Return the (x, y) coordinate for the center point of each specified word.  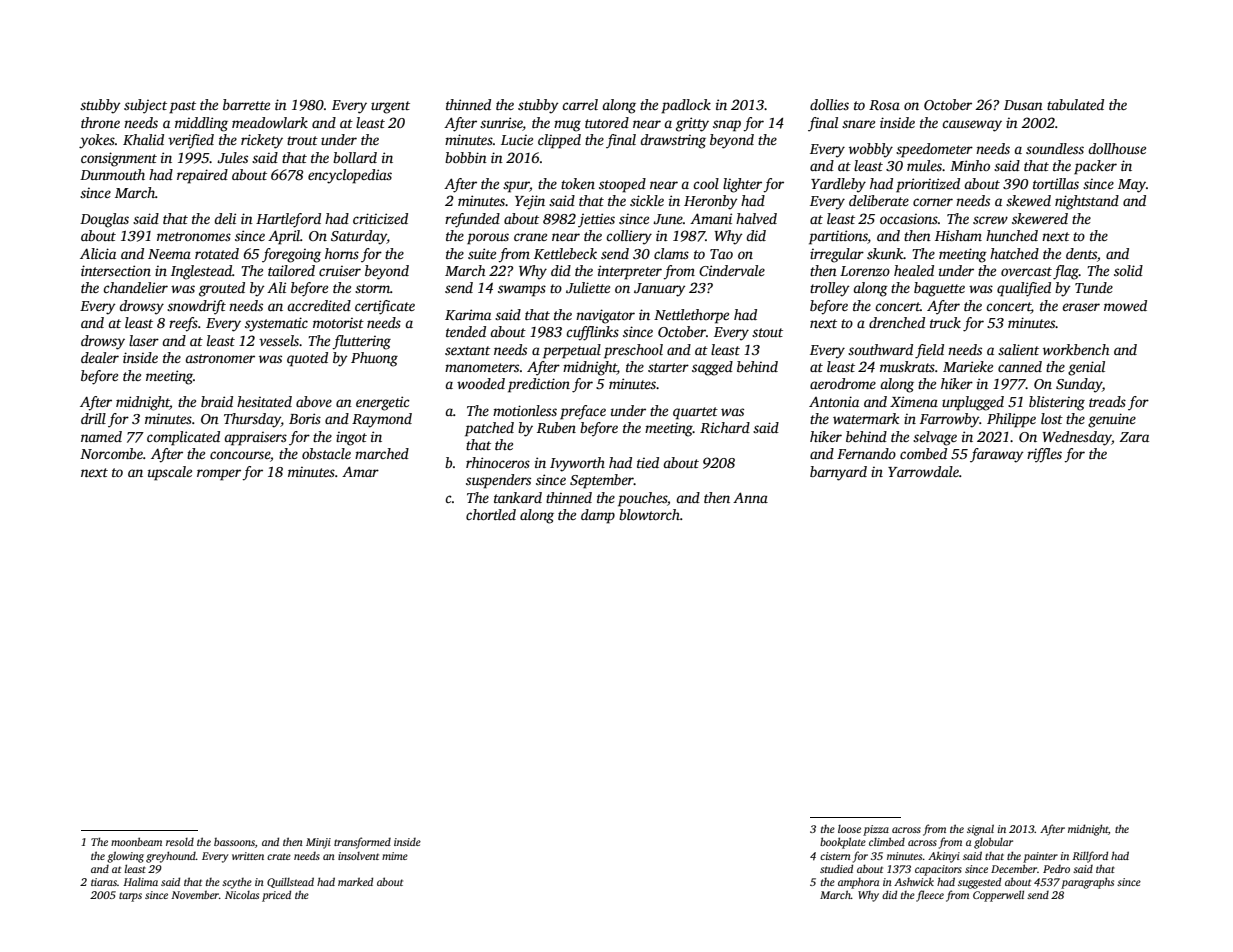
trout (302, 140)
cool (706, 183)
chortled (491, 514)
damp (598, 516)
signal (980, 830)
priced (276, 896)
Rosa (884, 105)
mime (395, 856)
